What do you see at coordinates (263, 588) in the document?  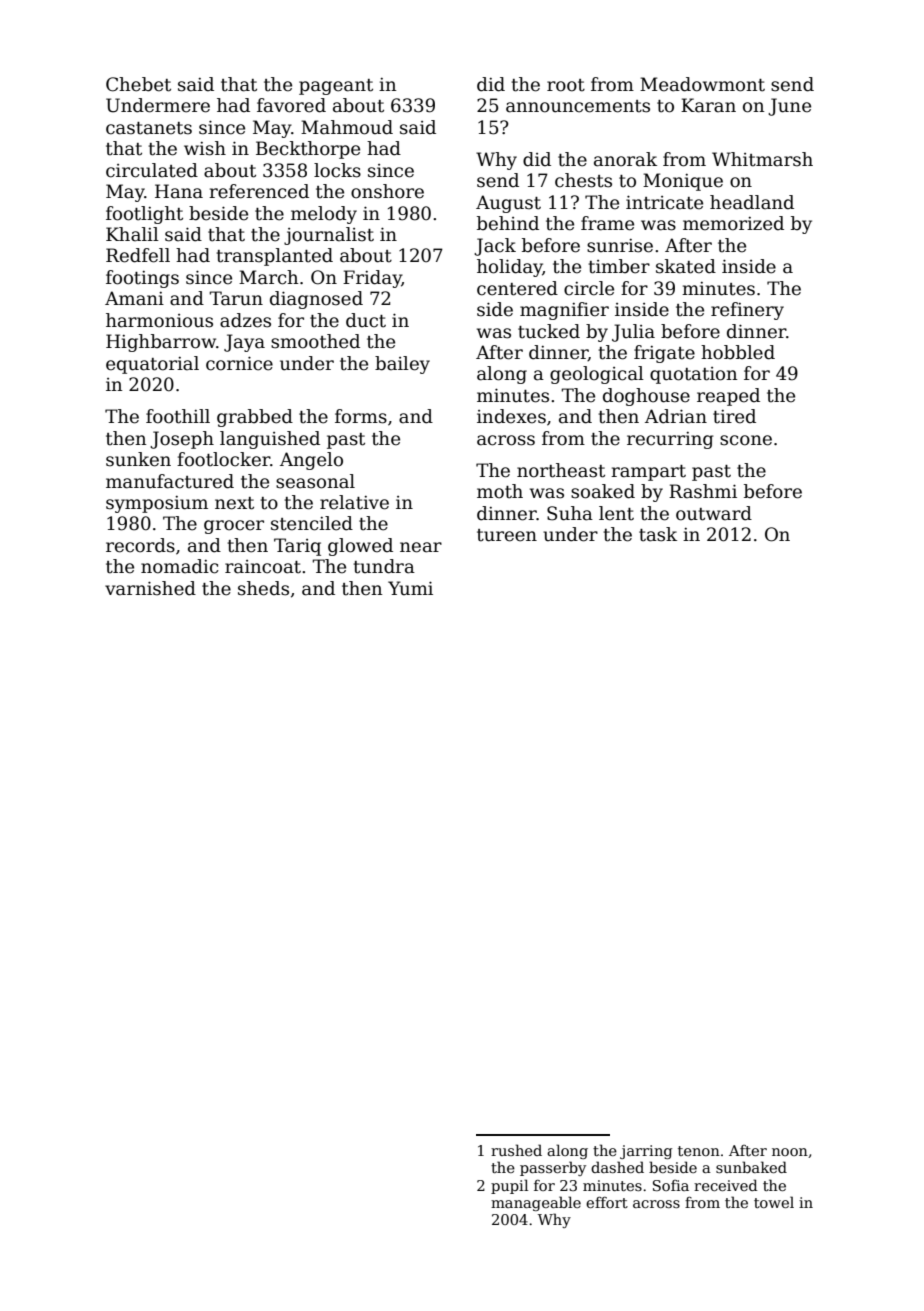 I see `sheds` at bounding box center [263, 588].
